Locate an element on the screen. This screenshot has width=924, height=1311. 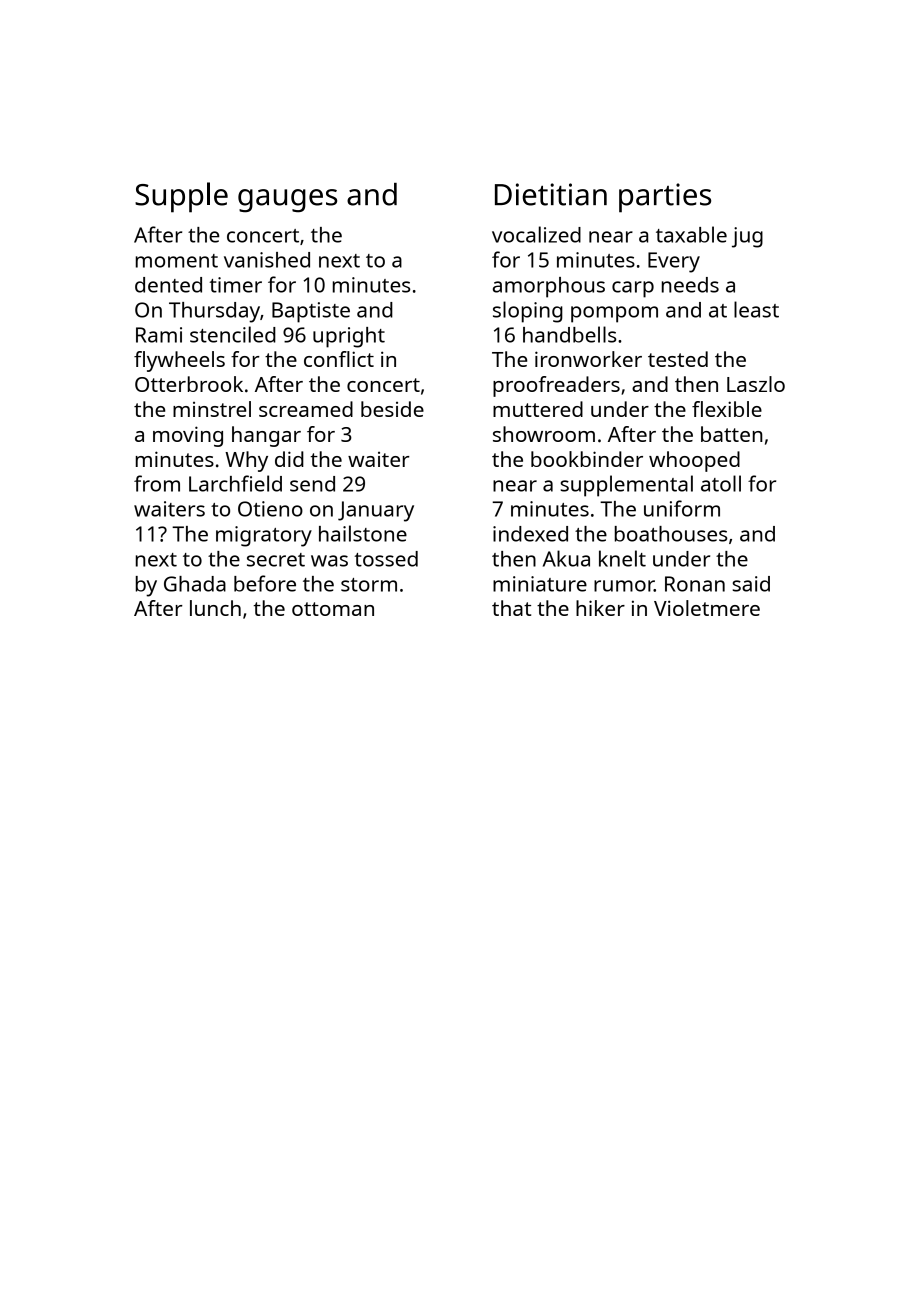
Dietitian is located at coordinates (551, 194).
